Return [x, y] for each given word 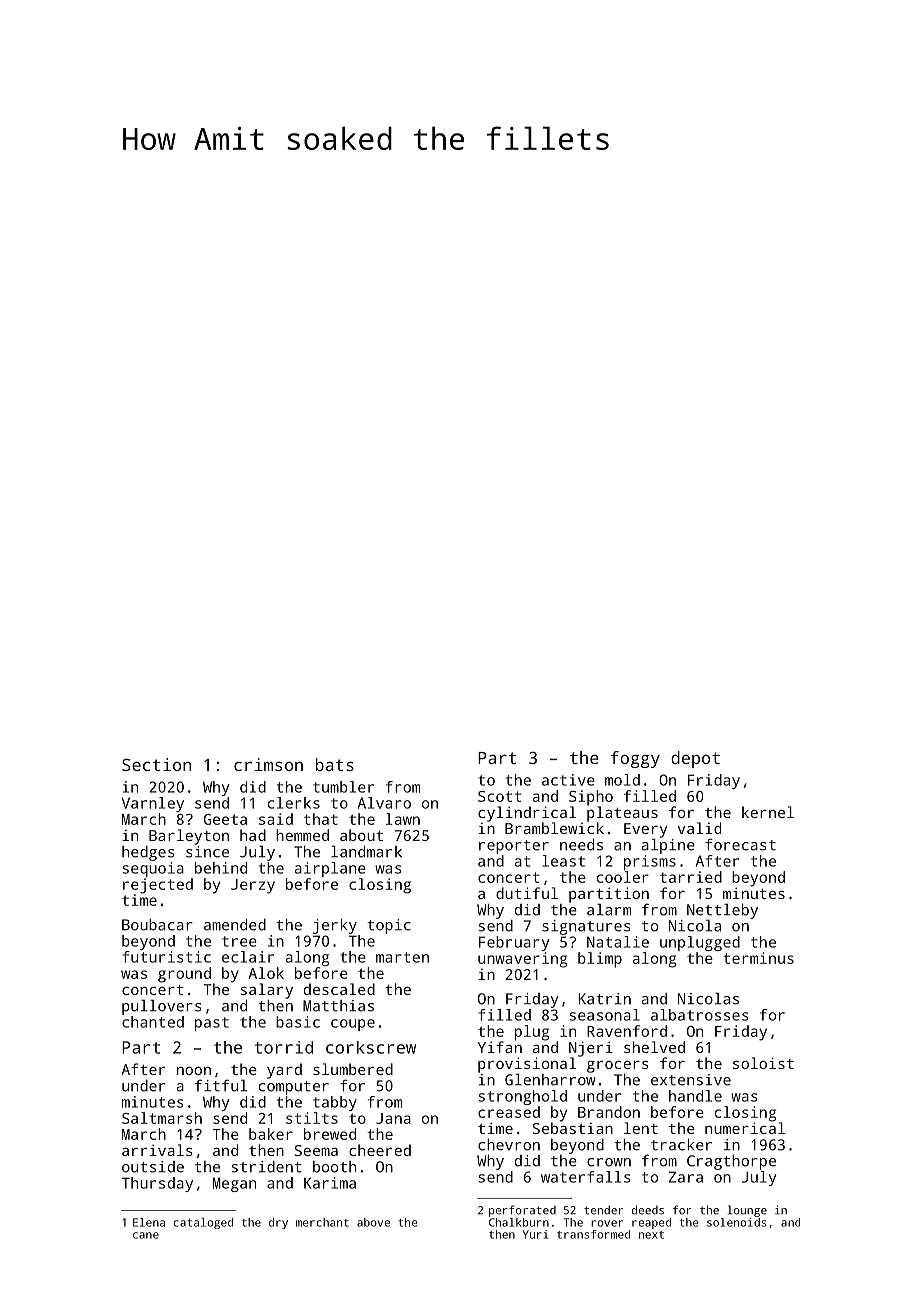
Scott [499, 796]
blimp [600, 960]
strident [267, 1167]
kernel [768, 812]
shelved [654, 1047]
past [212, 1024]
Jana [393, 1118]
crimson [268, 764]
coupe [353, 1025]
